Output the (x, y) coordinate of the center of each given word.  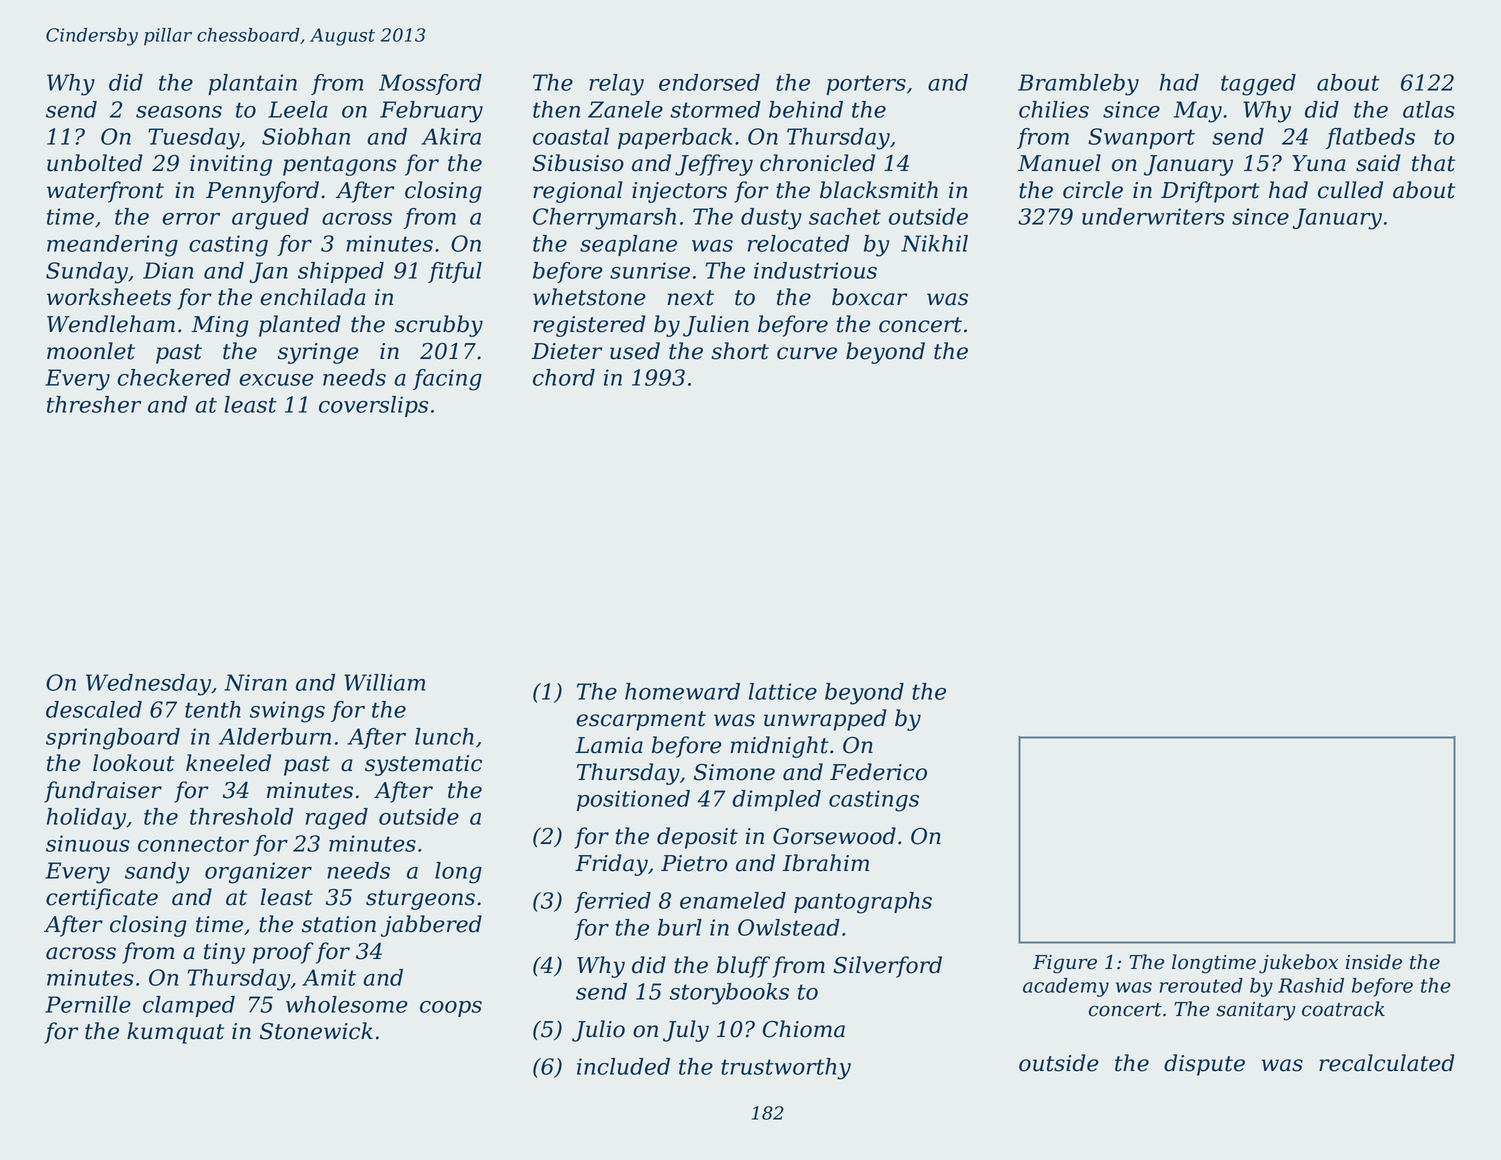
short (740, 351)
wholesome (347, 1004)
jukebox (1298, 964)
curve (807, 353)
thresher (94, 404)
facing (447, 380)
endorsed (709, 82)
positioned (633, 800)
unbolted (95, 163)
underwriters (1153, 216)
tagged (1258, 85)
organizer (258, 873)
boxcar (869, 297)
